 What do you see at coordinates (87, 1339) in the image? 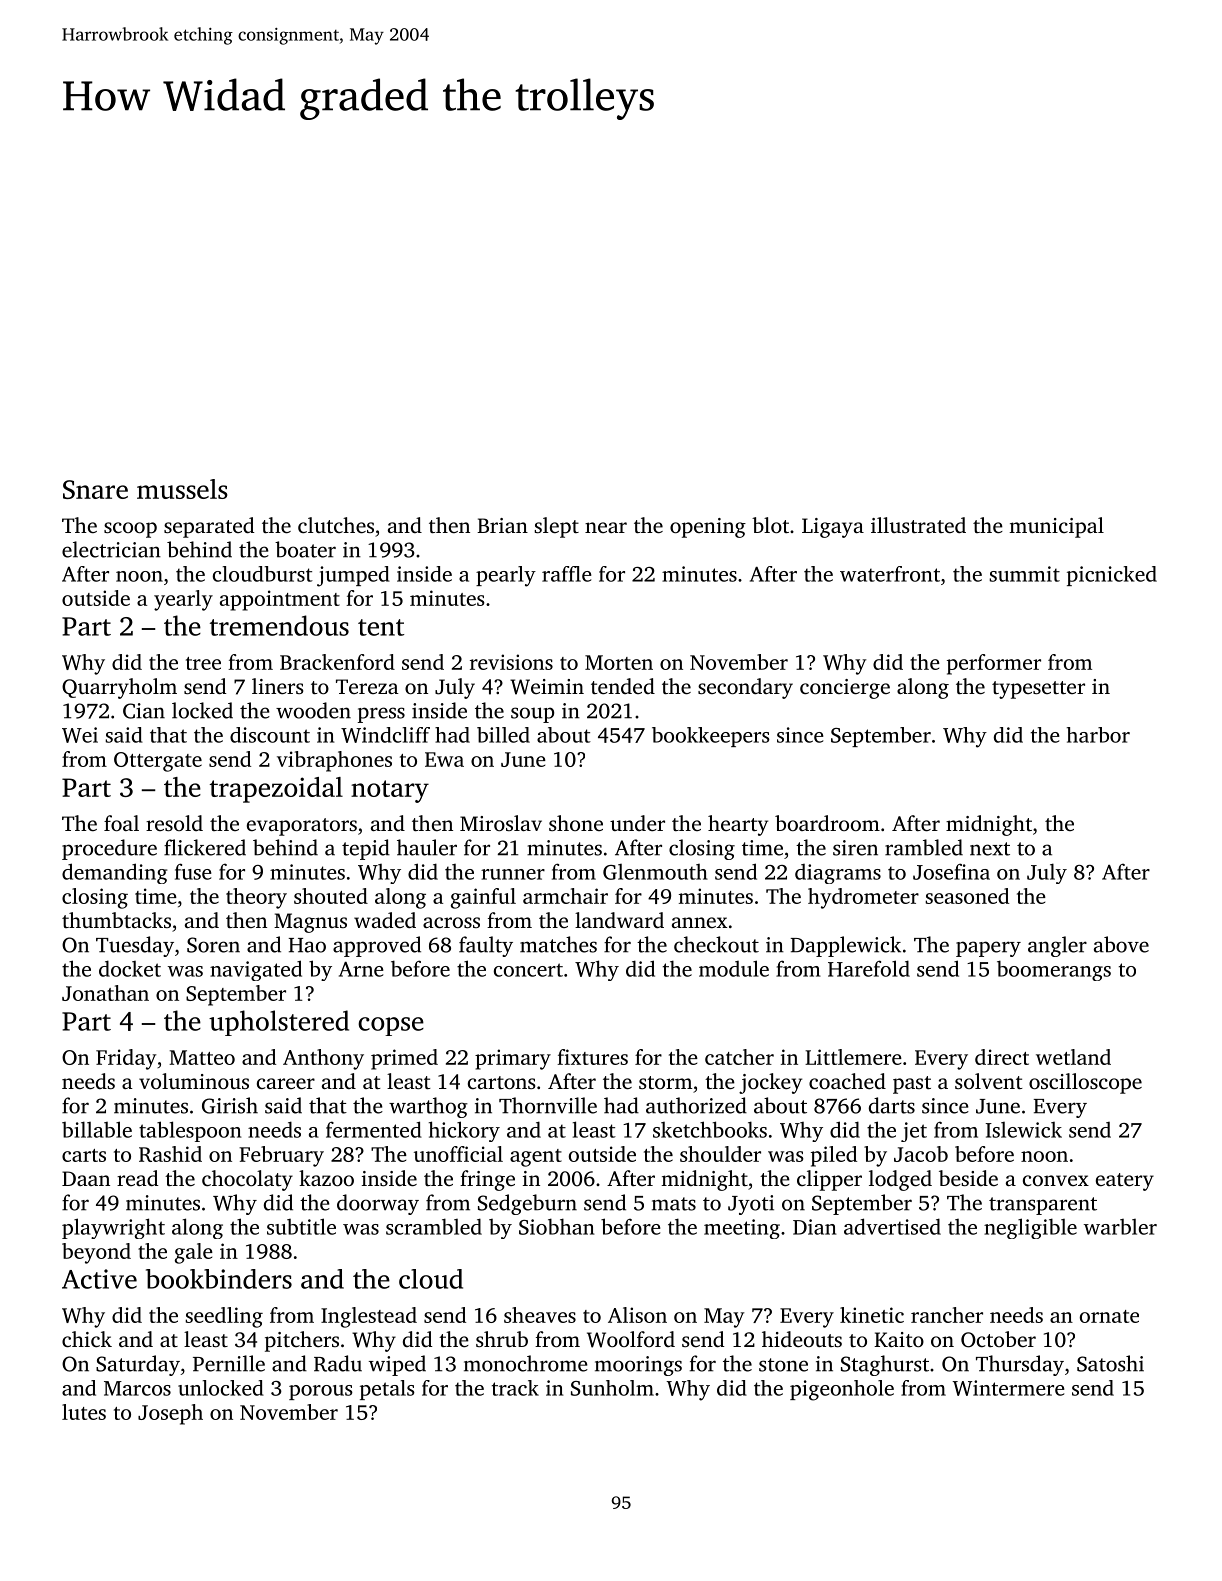
I see `chick` at bounding box center [87, 1339].
